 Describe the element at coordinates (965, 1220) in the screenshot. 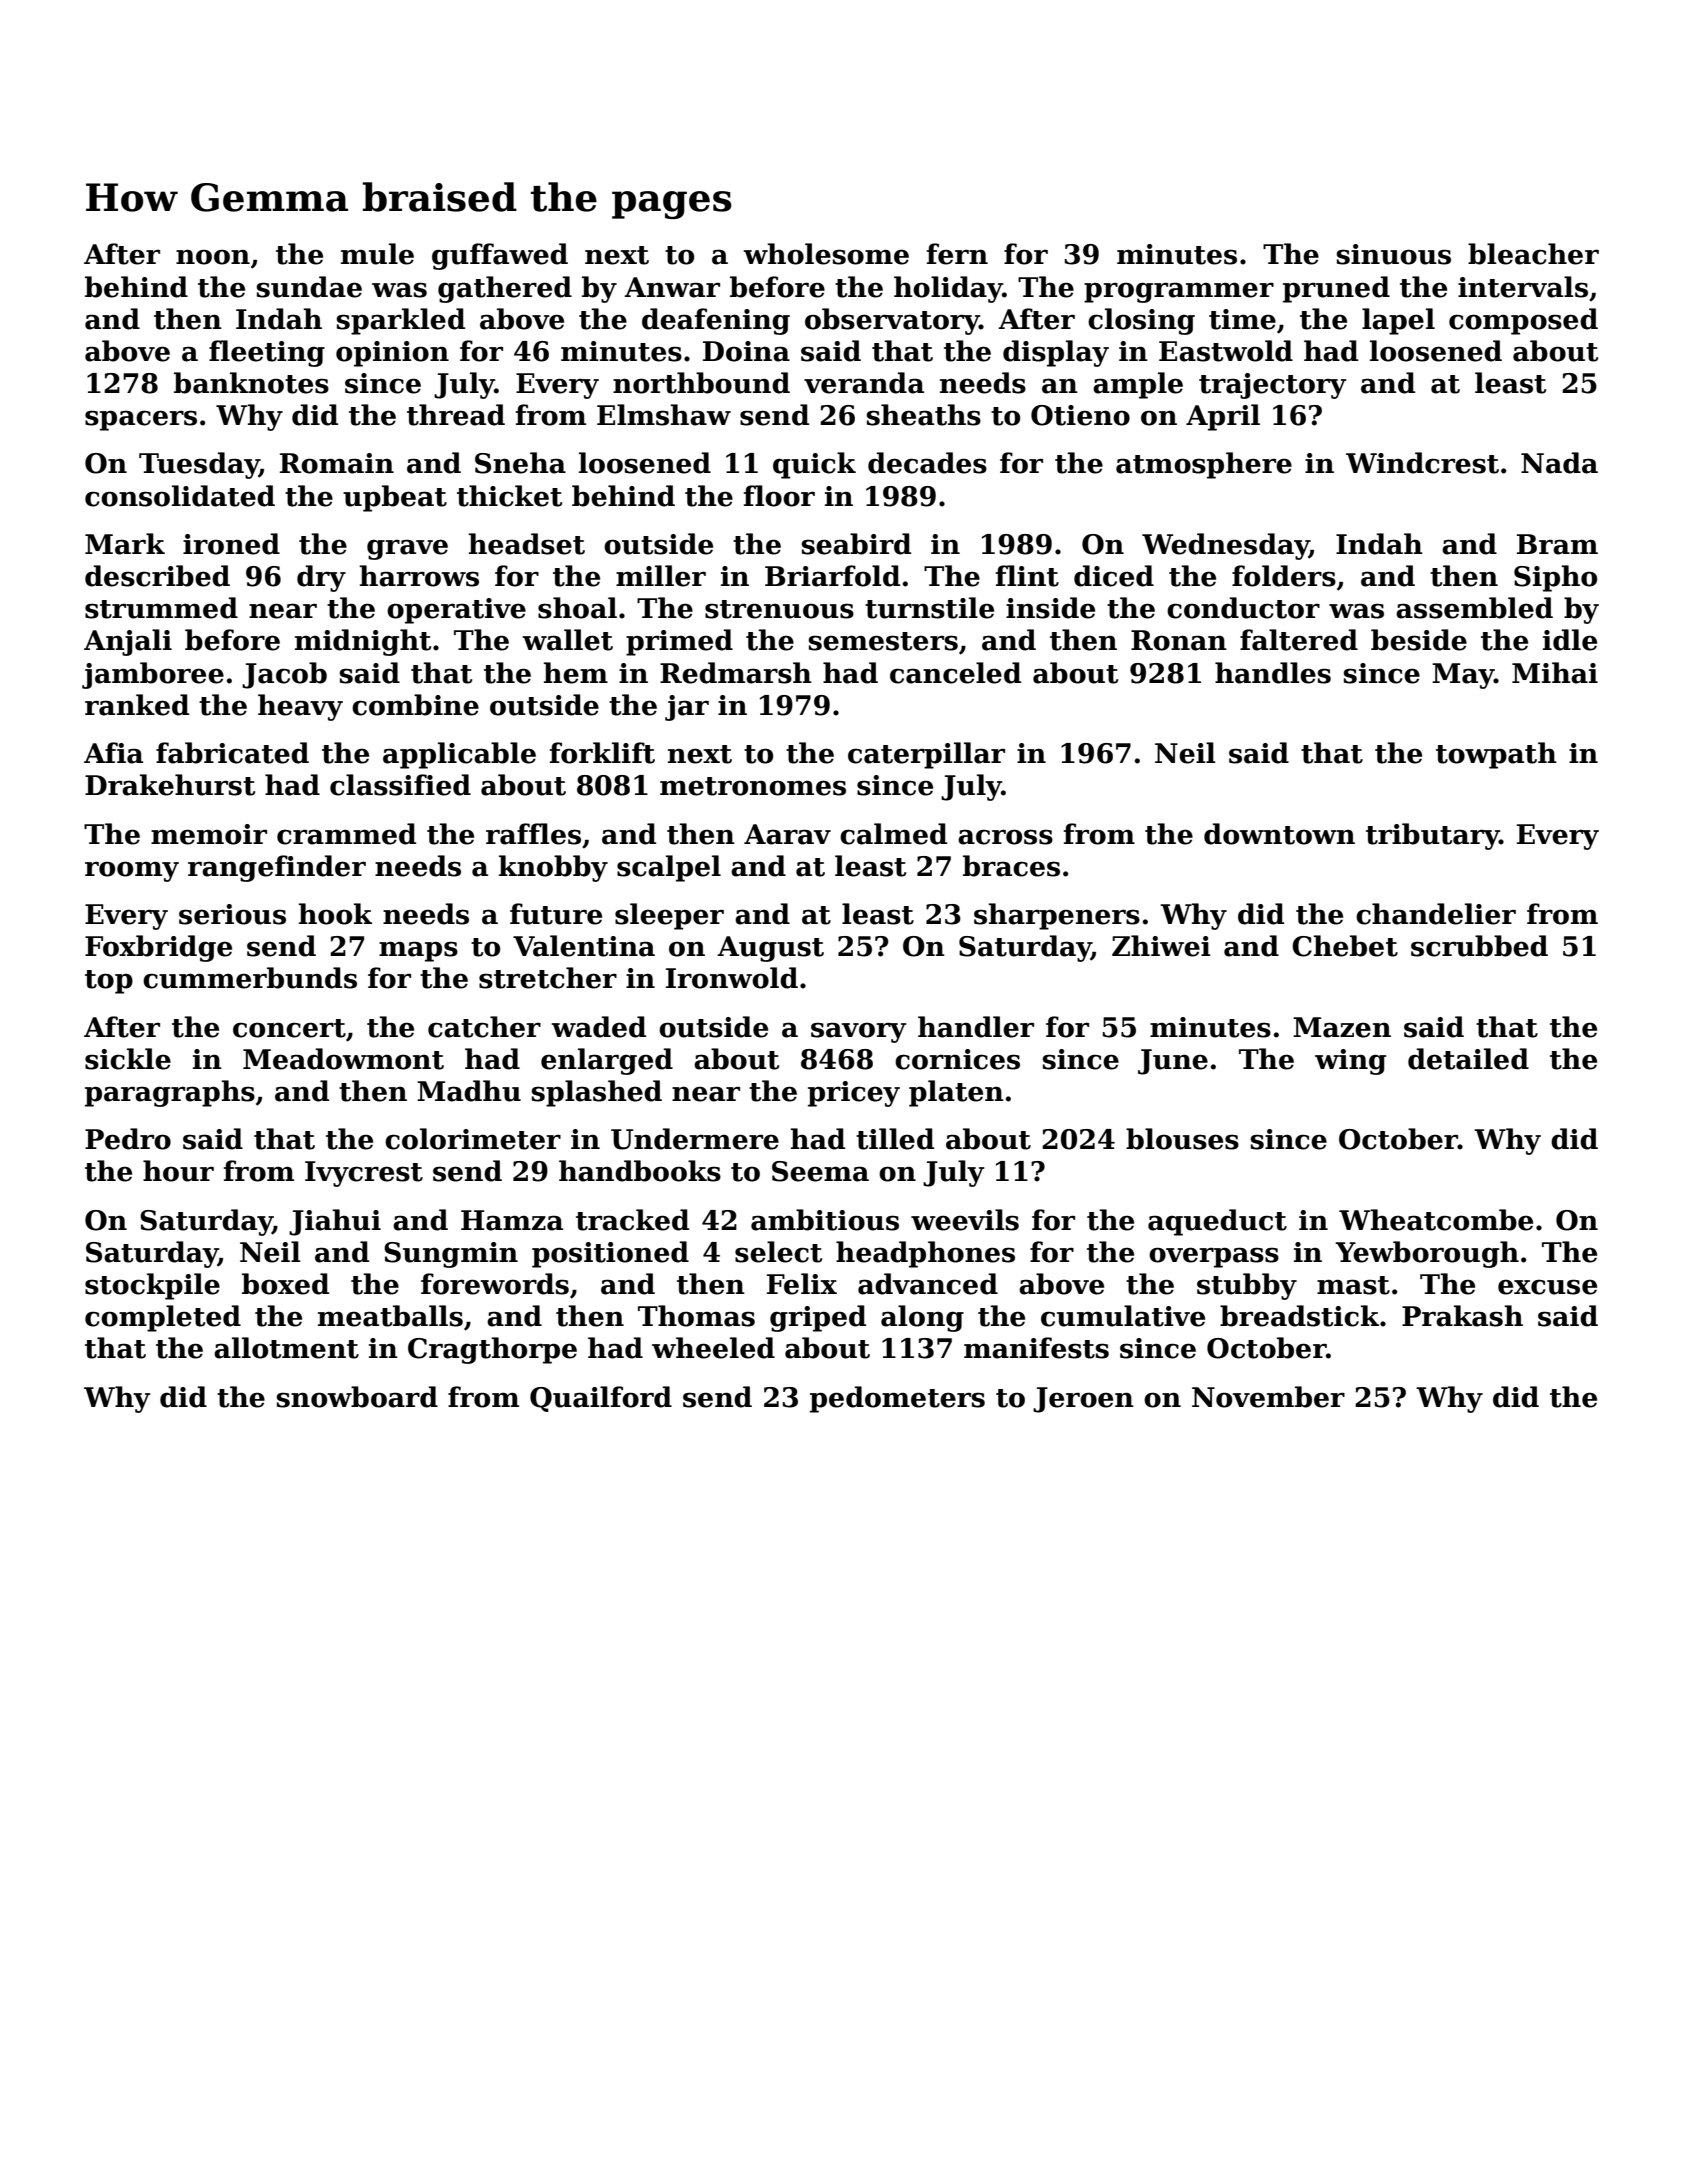

I see `weevils` at that location.
